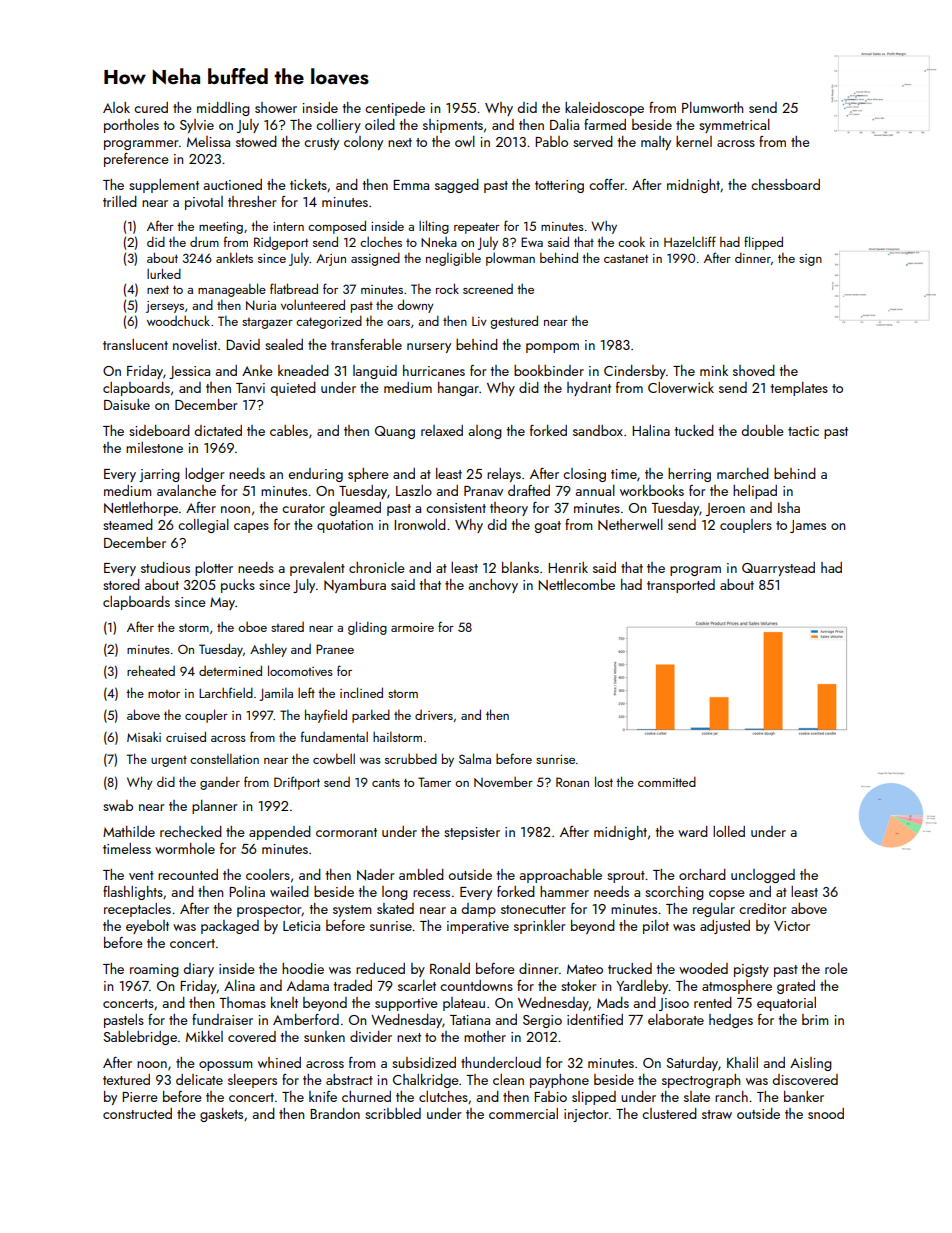 The height and width of the screenshot is (1233, 952). I want to click on centipede, so click(395, 109).
